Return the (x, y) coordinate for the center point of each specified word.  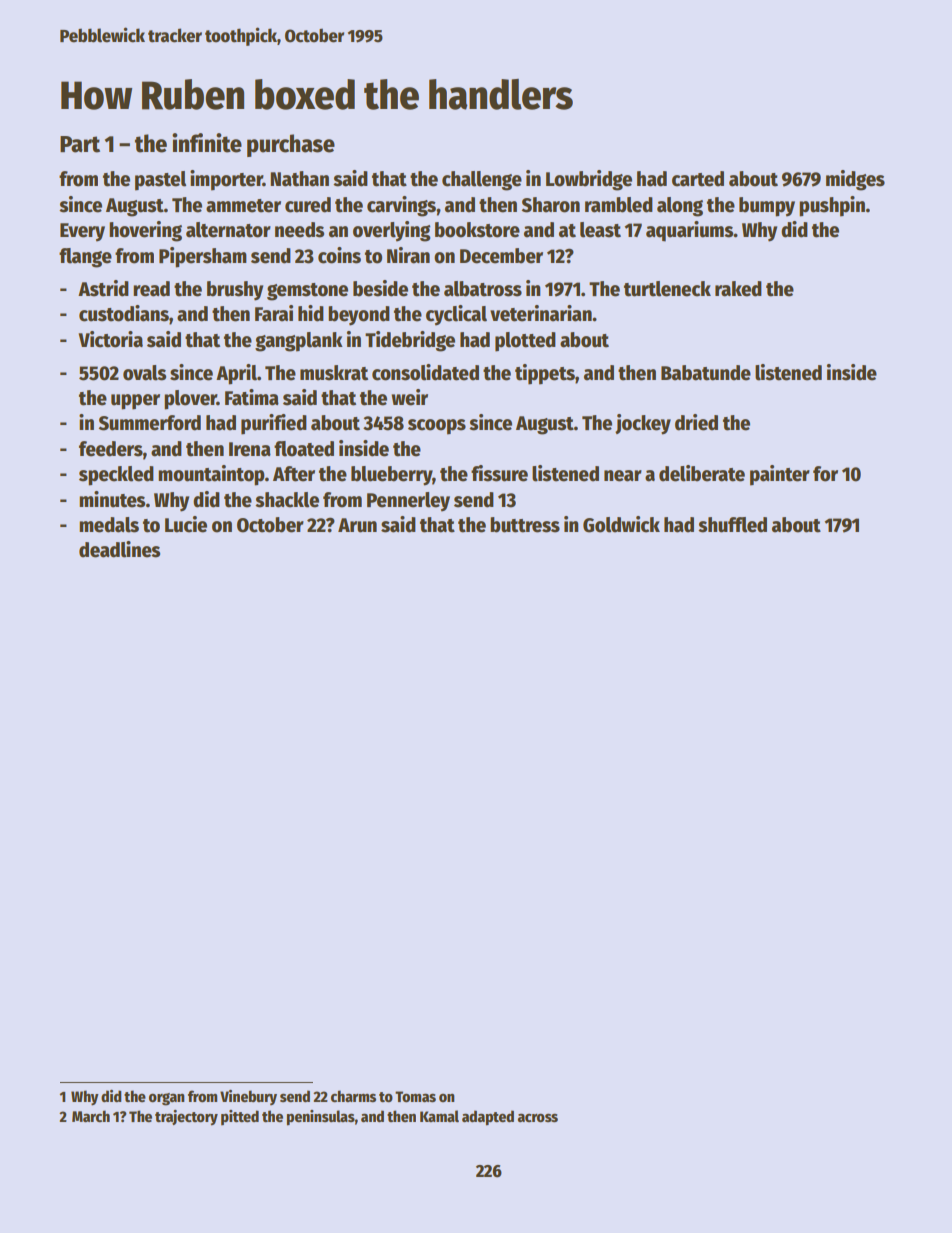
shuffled (732, 525)
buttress (525, 525)
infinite (207, 143)
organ (167, 1099)
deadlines (119, 549)
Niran (408, 255)
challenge (482, 181)
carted (698, 179)
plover (190, 400)
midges (855, 180)
